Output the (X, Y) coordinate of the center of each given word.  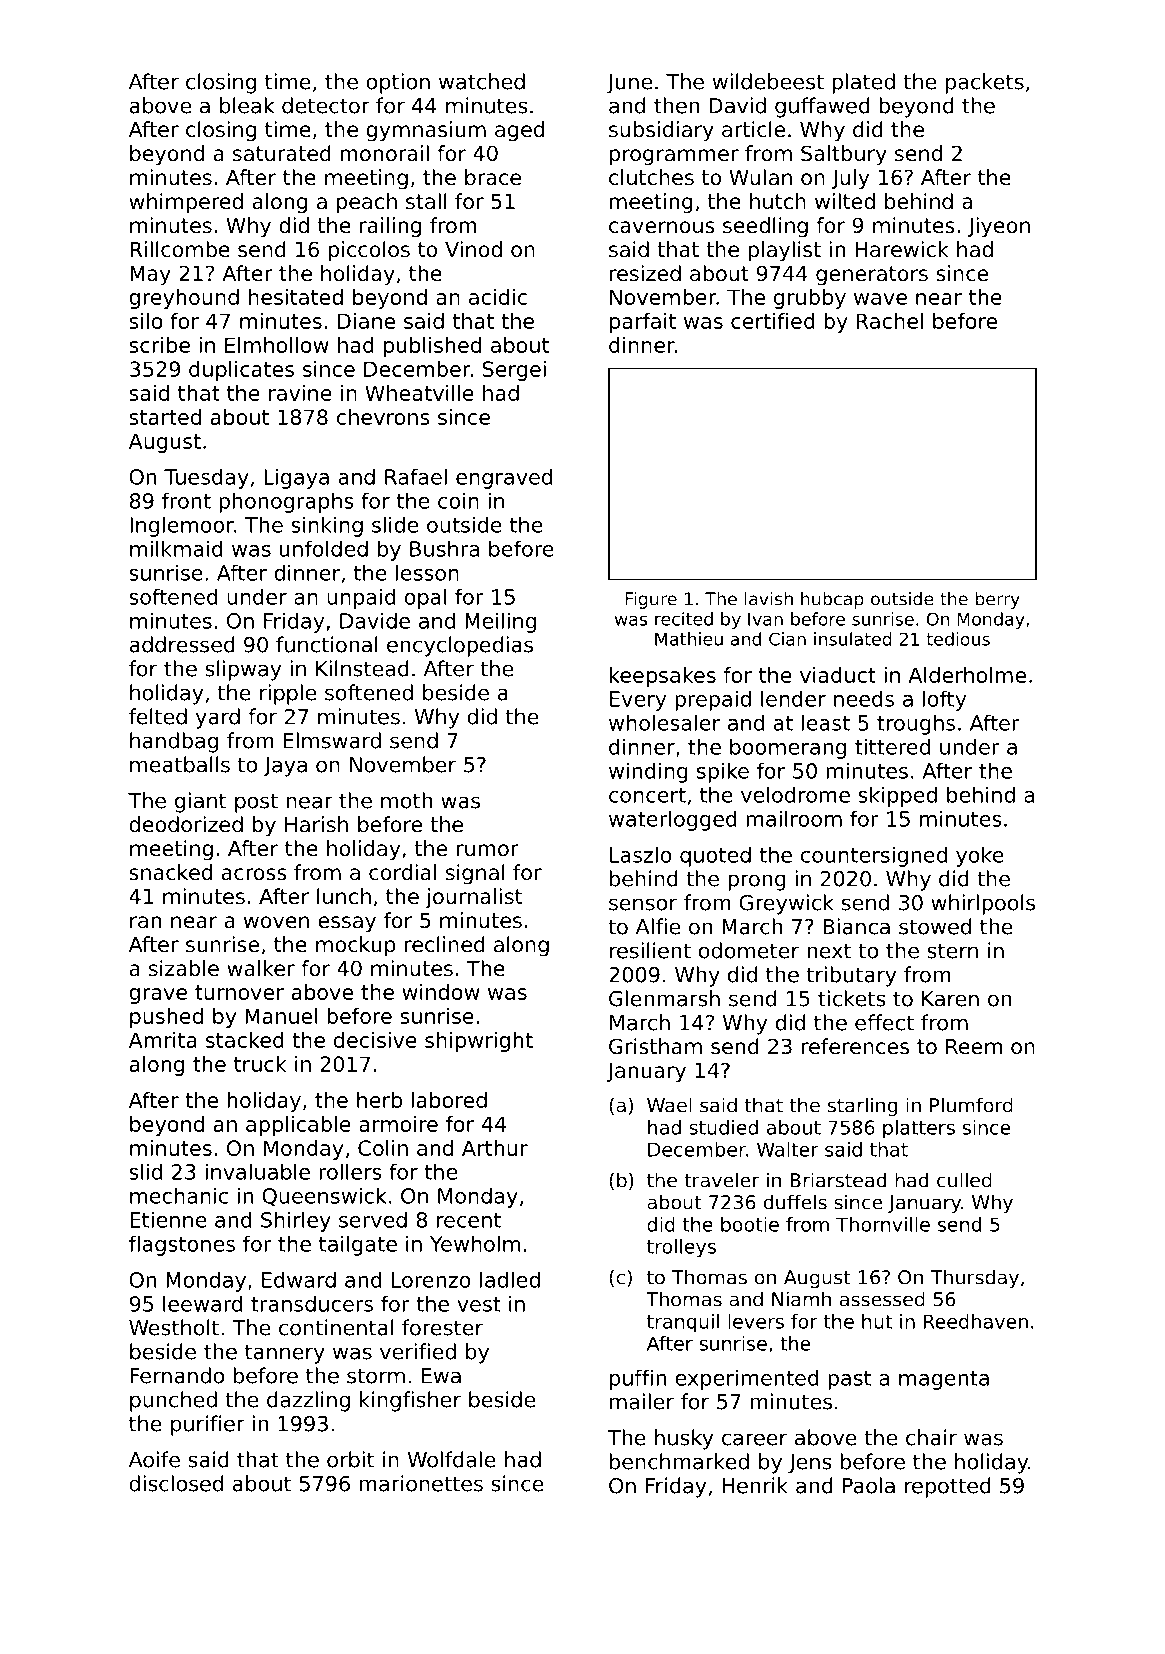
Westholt (174, 1327)
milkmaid (176, 548)
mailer (642, 1401)
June (629, 84)
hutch (778, 201)
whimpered (186, 203)
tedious (958, 639)
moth (406, 800)
